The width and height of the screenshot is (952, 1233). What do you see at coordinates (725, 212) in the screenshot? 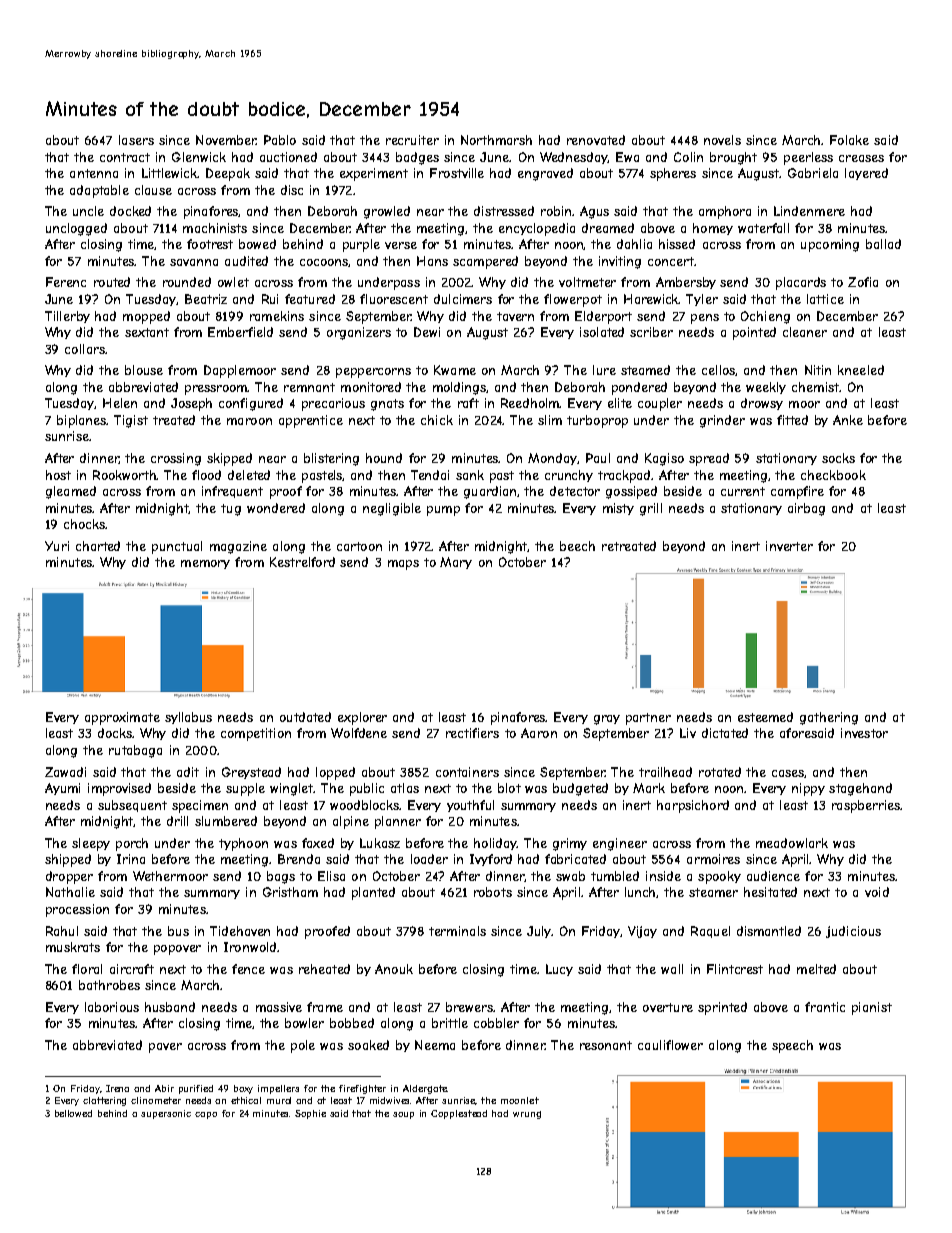
I see `amphora` at bounding box center [725, 212].
